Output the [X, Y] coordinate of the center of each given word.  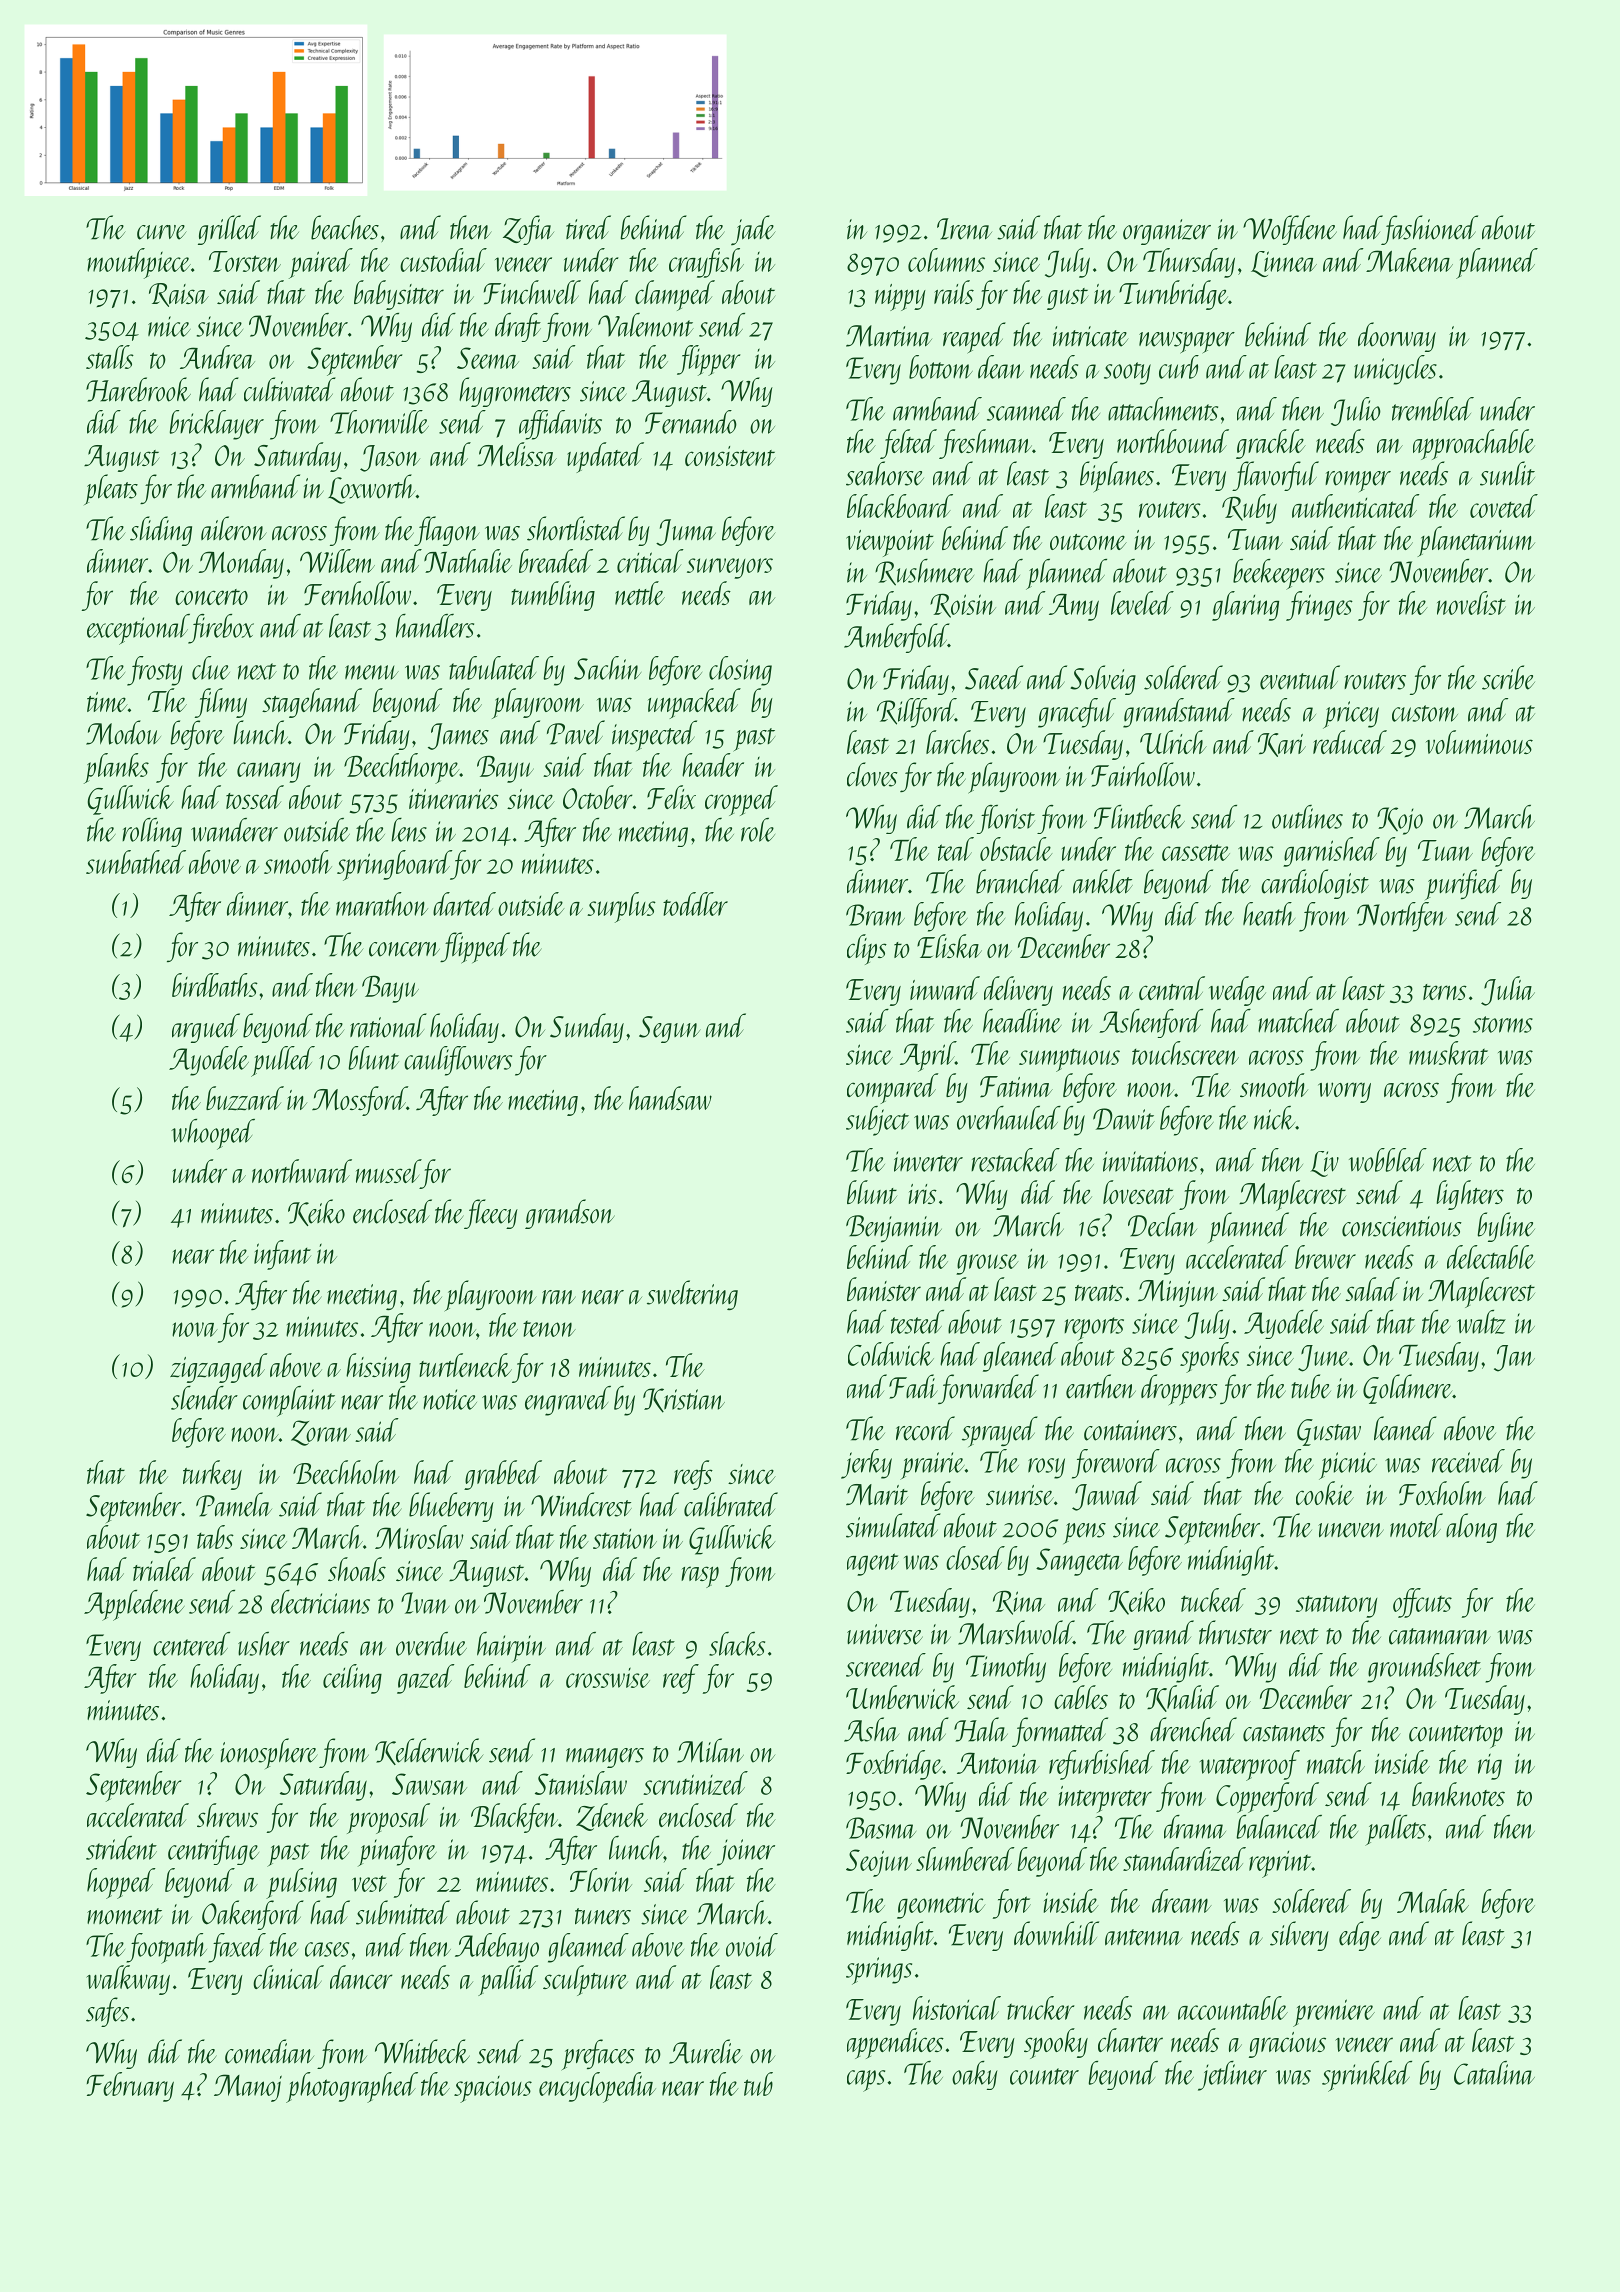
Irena [964, 229]
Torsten [245, 261]
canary [268, 772]
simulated [893, 1525]
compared [892, 1088]
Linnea [1284, 264]
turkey [212, 1475]
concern [404, 949]
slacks [737, 1644]
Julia [1508, 991]
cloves [872, 774]
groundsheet [1424, 1668]
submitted [403, 1912]
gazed [425, 1679]
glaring [1245, 606]
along [1471, 1528]
